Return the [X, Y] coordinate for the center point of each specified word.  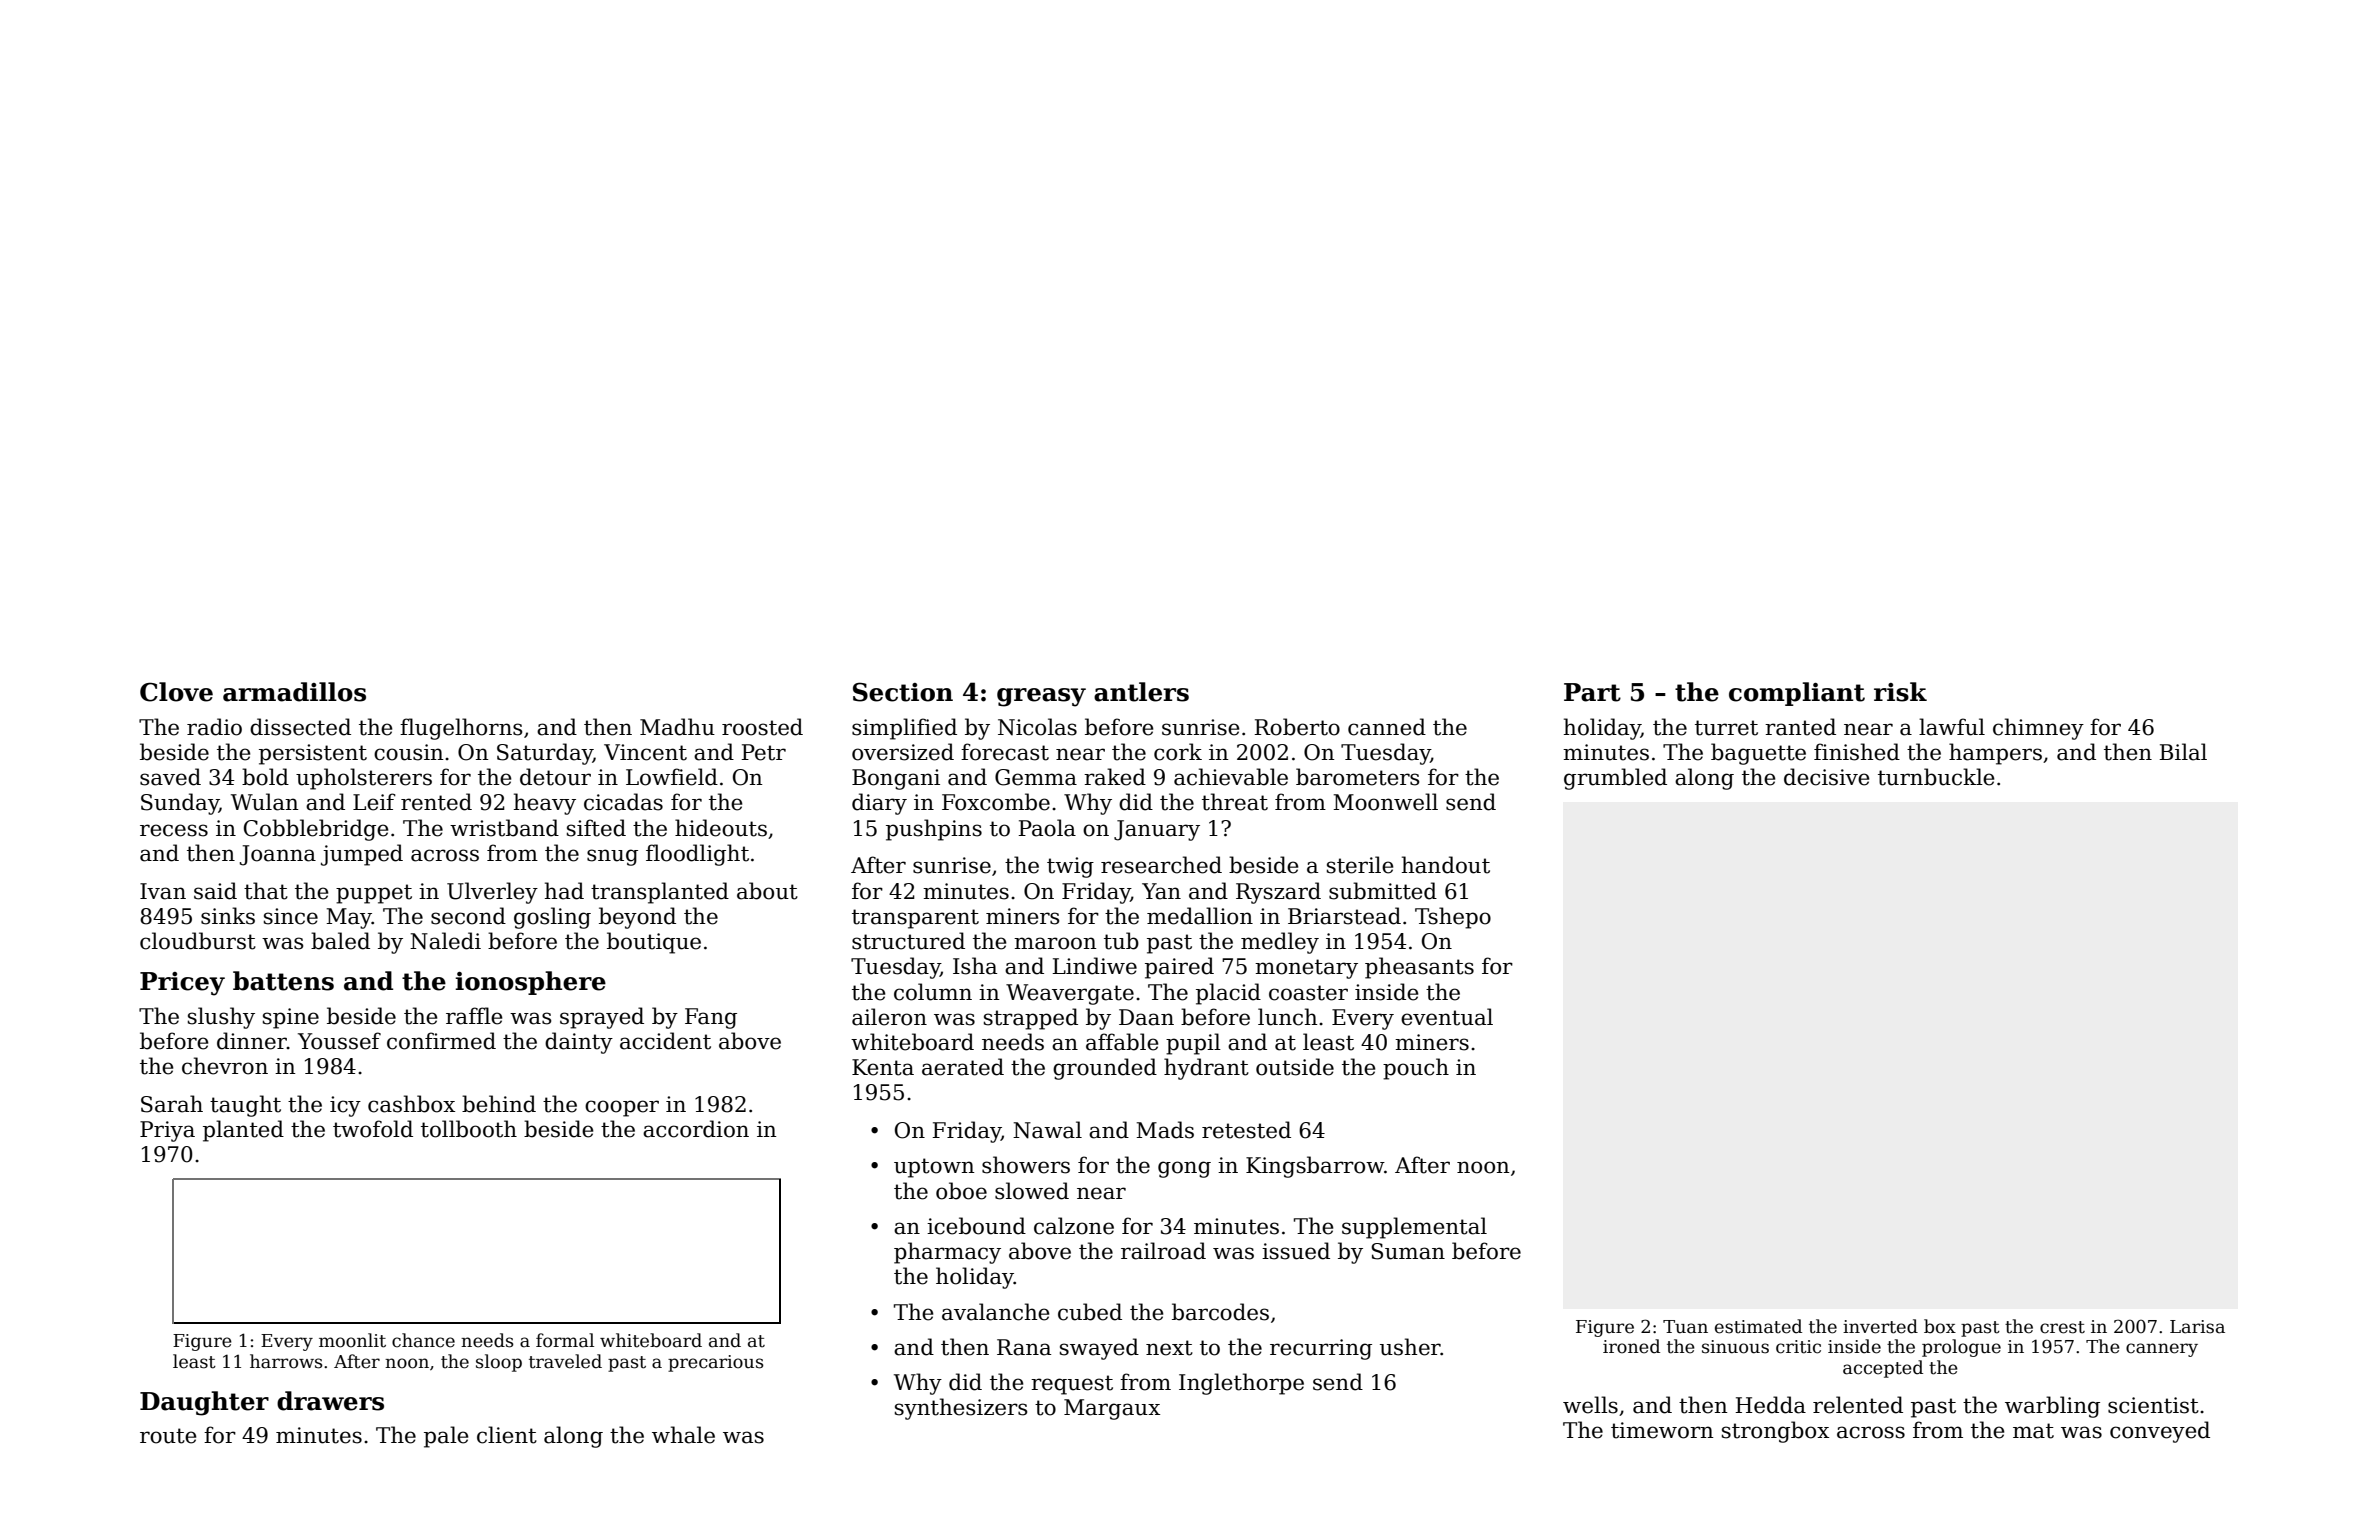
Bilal [2183, 752]
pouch [1416, 1069]
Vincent [645, 752]
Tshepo [1453, 918]
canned [1387, 727]
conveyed [2160, 1432]
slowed [1032, 1191]
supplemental [1414, 1228]
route [168, 1436]
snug [612, 857]
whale [683, 1435]
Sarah [172, 1104]
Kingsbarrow [1315, 1167]
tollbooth [469, 1129]
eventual [1447, 1017]
